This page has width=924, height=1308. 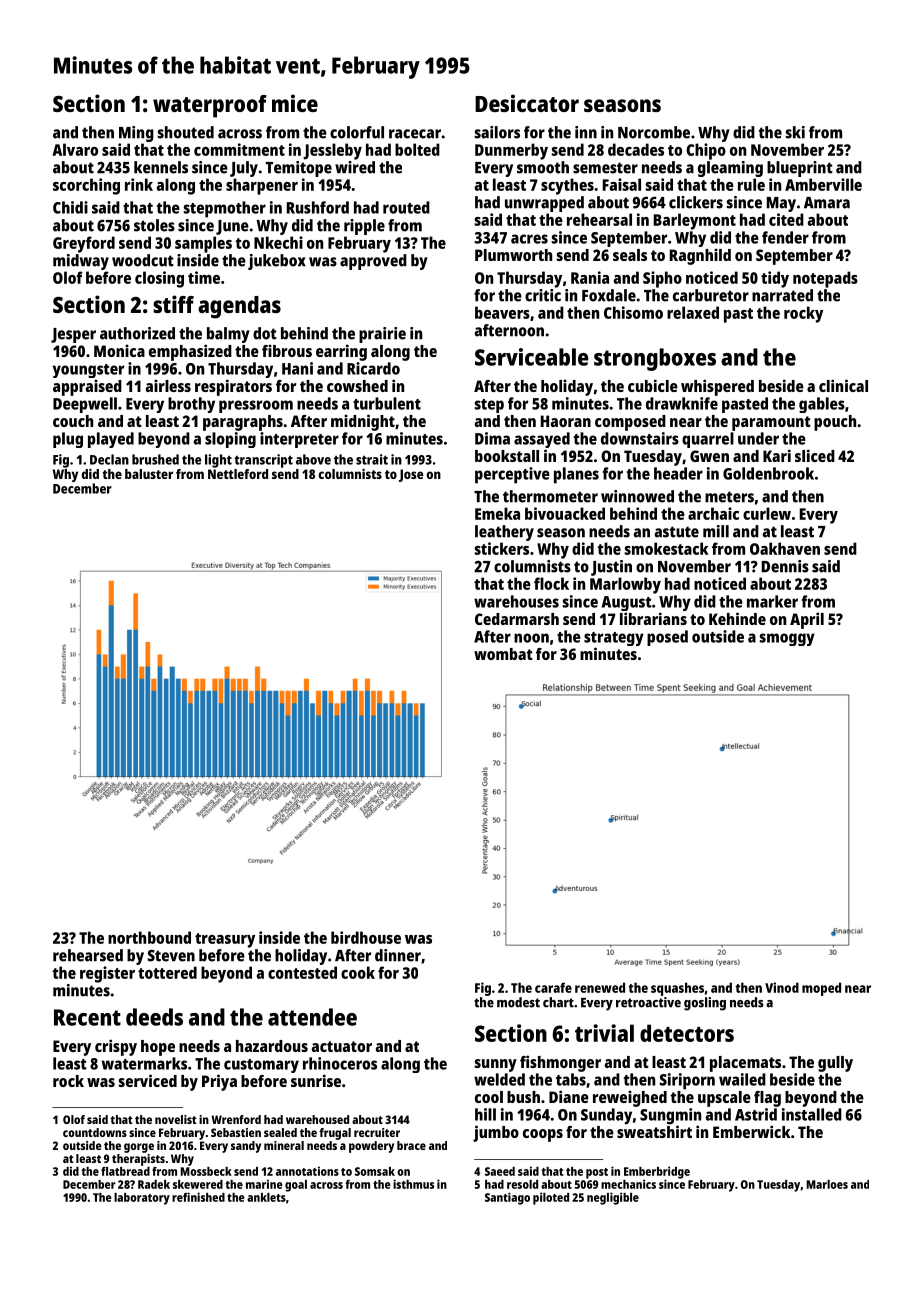 I want to click on contested, so click(x=302, y=972).
